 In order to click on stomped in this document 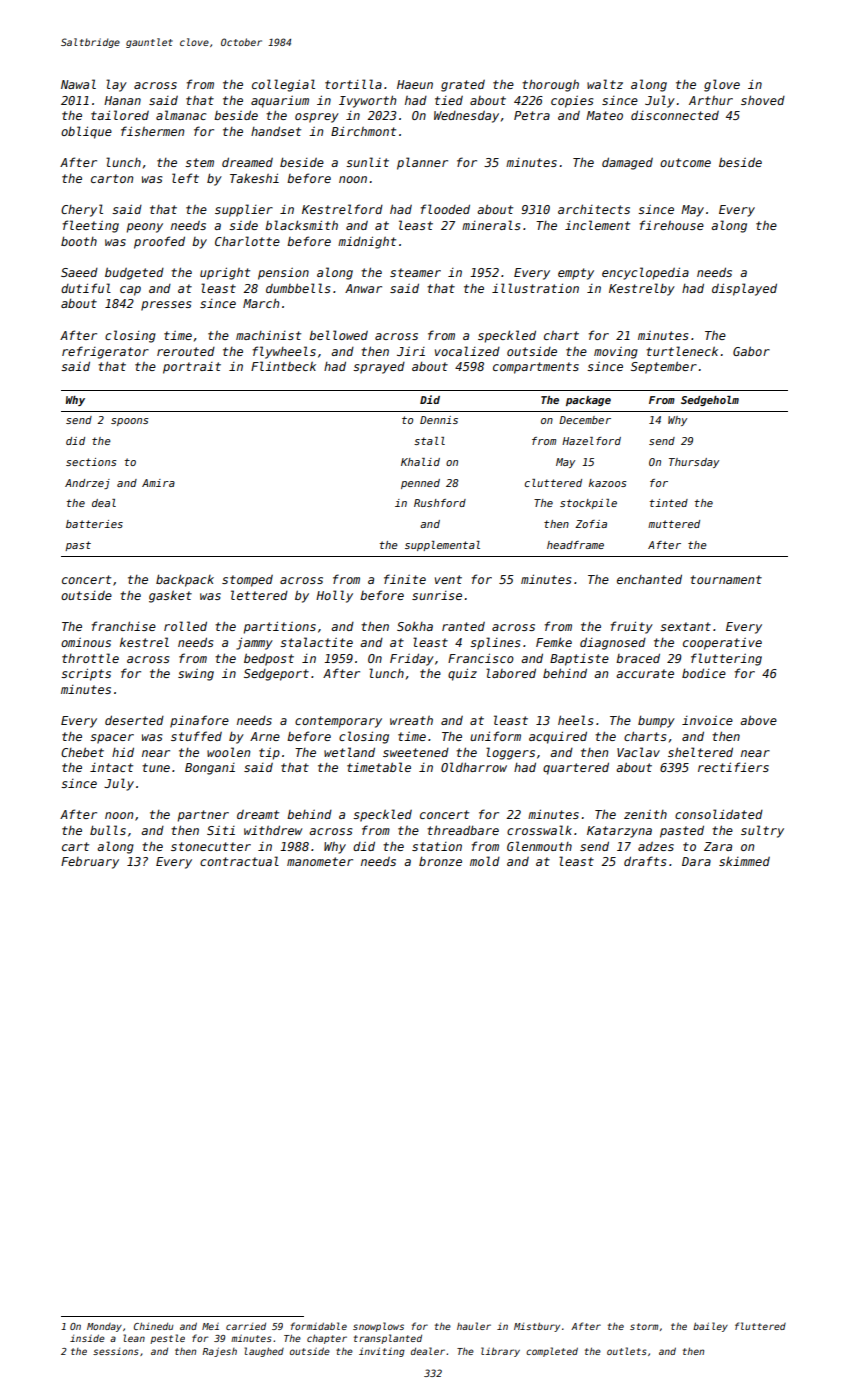, I will do `click(247, 581)`.
